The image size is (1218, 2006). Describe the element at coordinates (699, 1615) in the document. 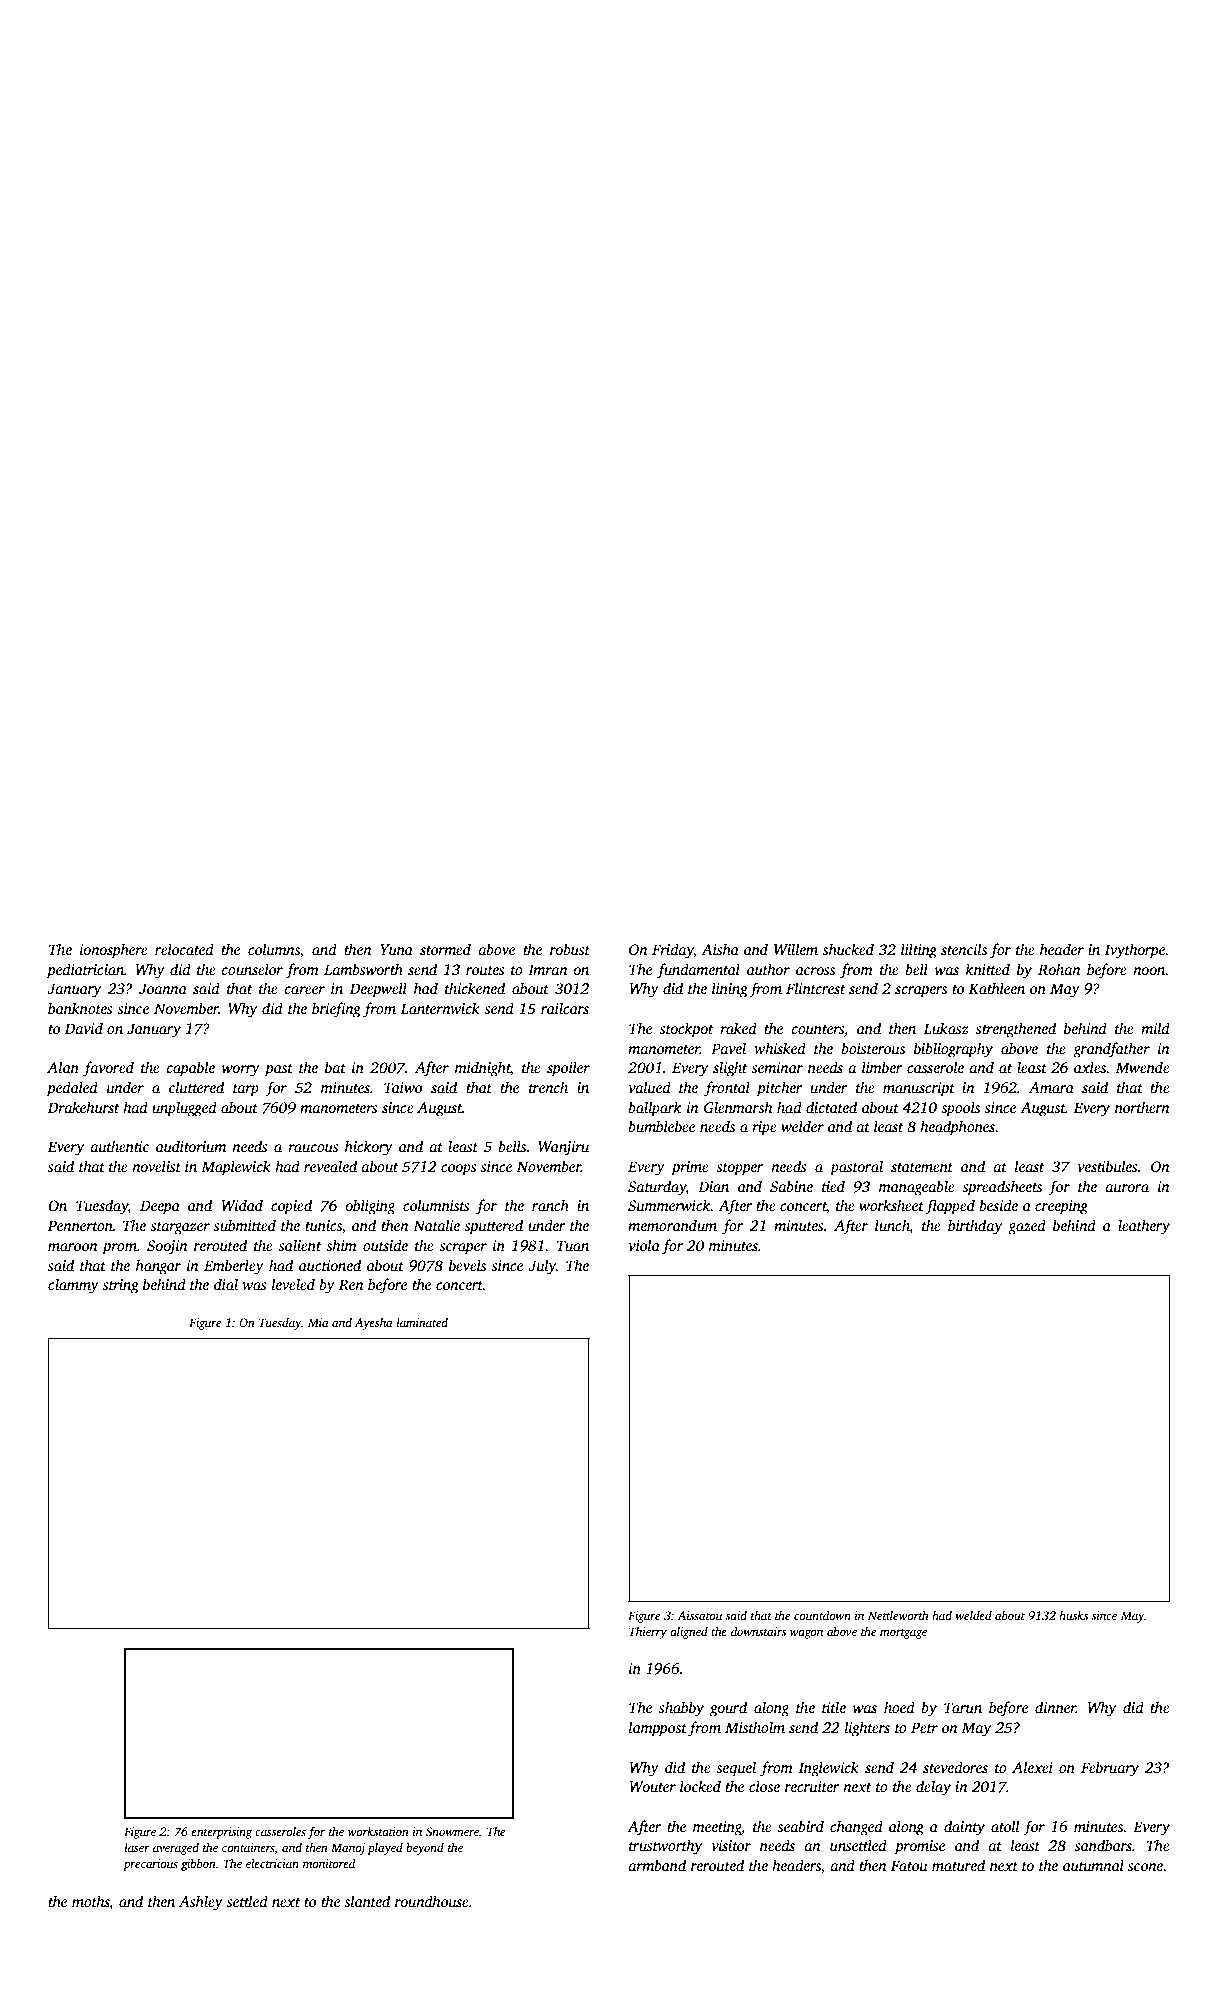

I see `Aissatou` at that location.
